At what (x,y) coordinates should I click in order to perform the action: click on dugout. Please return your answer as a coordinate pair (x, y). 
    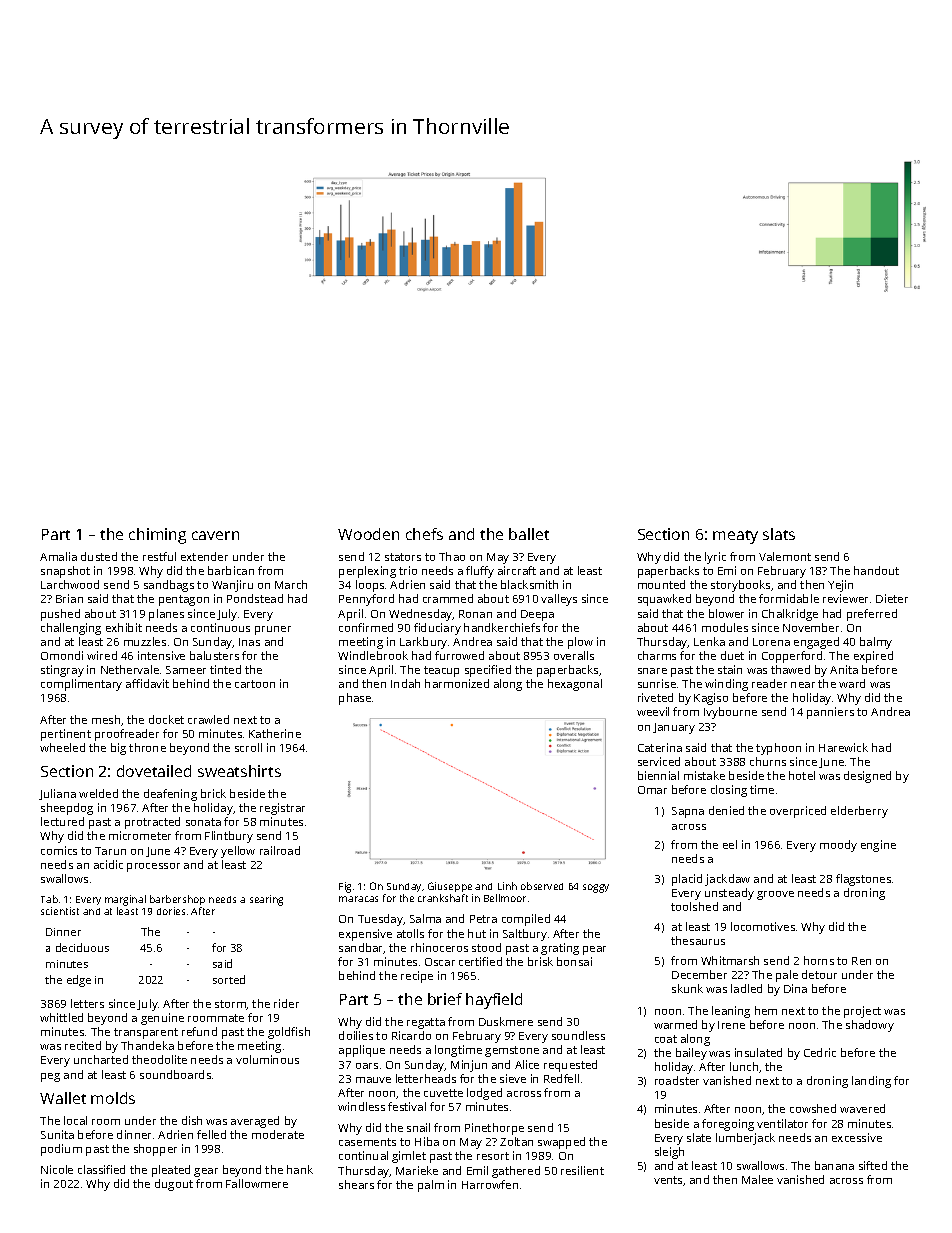
    Looking at the image, I should click on (174, 1185).
